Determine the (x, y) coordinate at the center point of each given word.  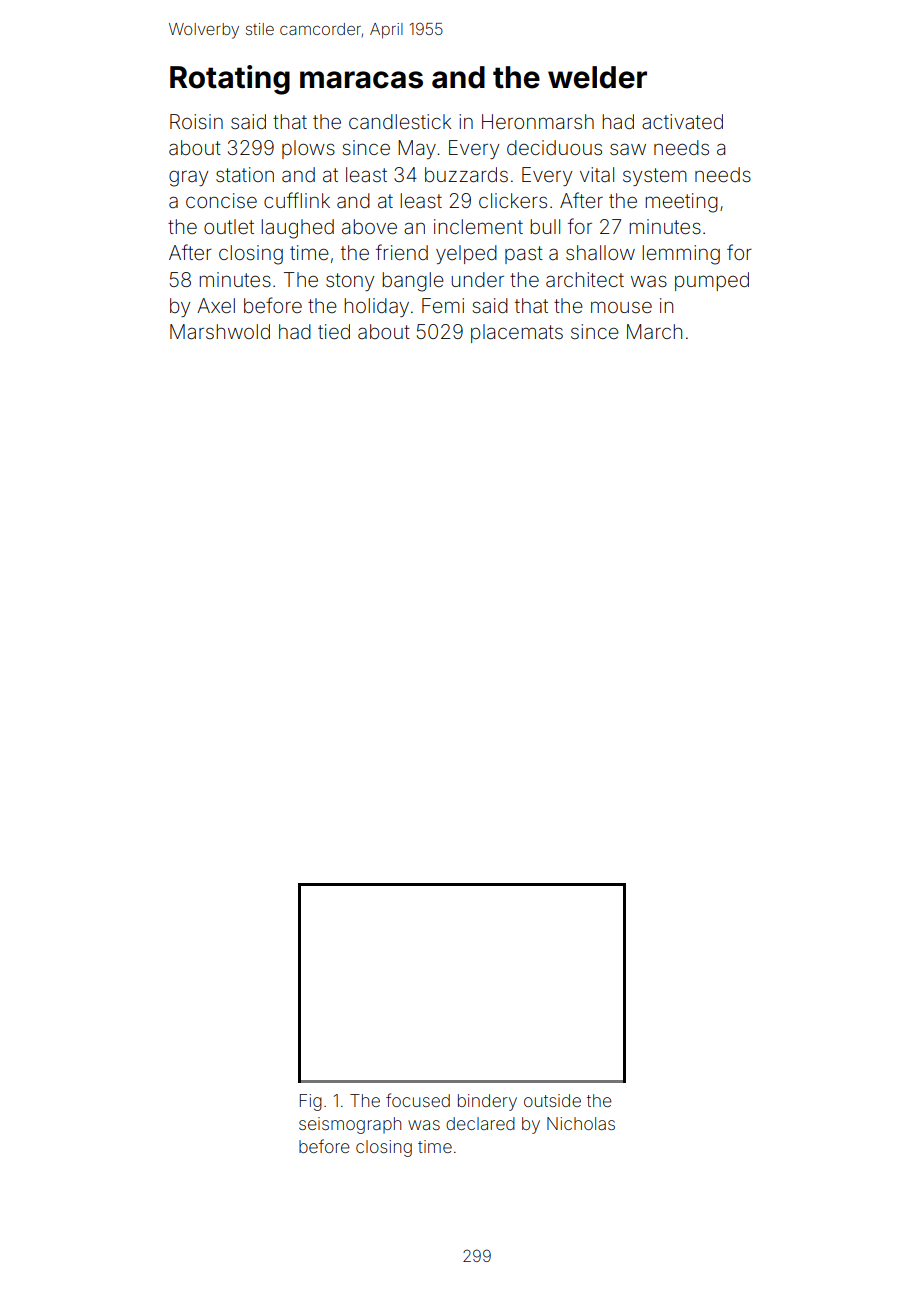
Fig (311, 1102)
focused (418, 1100)
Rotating (230, 80)
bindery (487, 1102)
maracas (361, 80)
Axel (216, 305)
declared (480, 1123)
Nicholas (581, 1123)
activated (682, 121)
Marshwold (220, 331)
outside (552, 1100)
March (654, 331)
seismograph (350, 1125)
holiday (377, 307)
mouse (621, 307)
